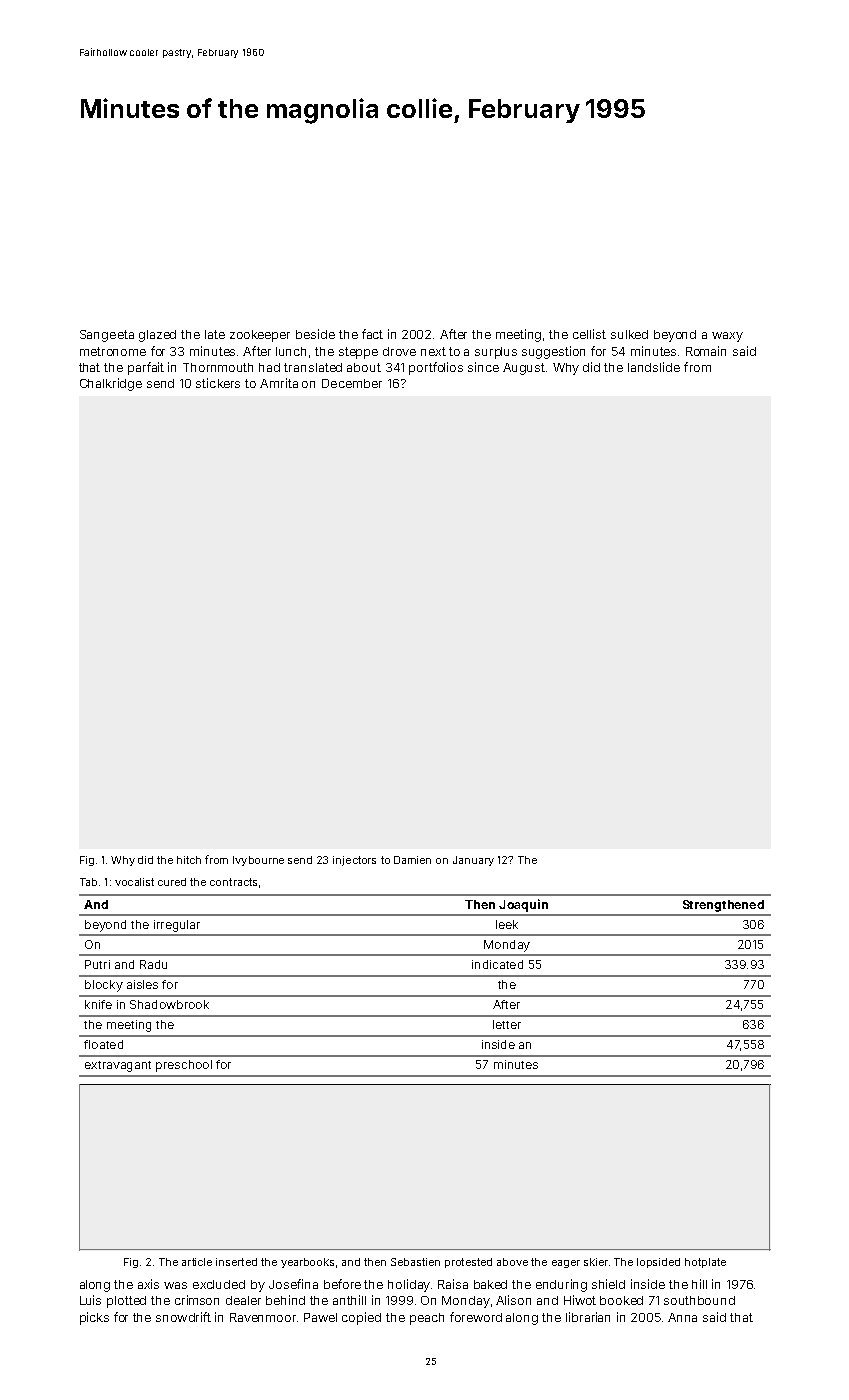 Image resolution: width=849 pixels, height=1400 pixels. I want to click on Damien, so click(412, 860).
